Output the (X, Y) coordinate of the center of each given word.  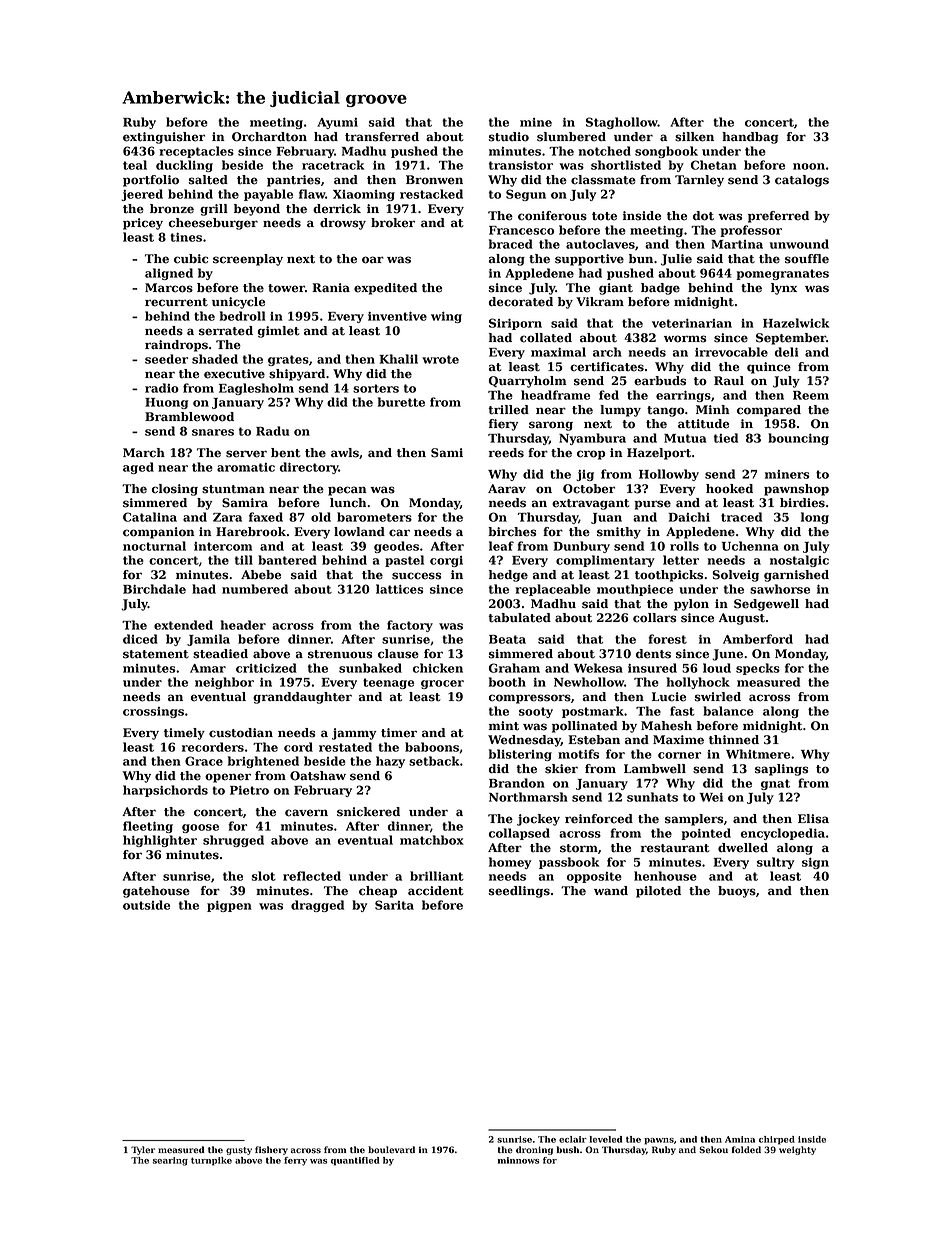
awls (345, 453)
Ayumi (337, 123)
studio (509, 137)
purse (652, 505)
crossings (153, 712)
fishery (271, 1150)
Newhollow (589, 682)
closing (175, 490)
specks (758, 669)
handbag (750, 138)
